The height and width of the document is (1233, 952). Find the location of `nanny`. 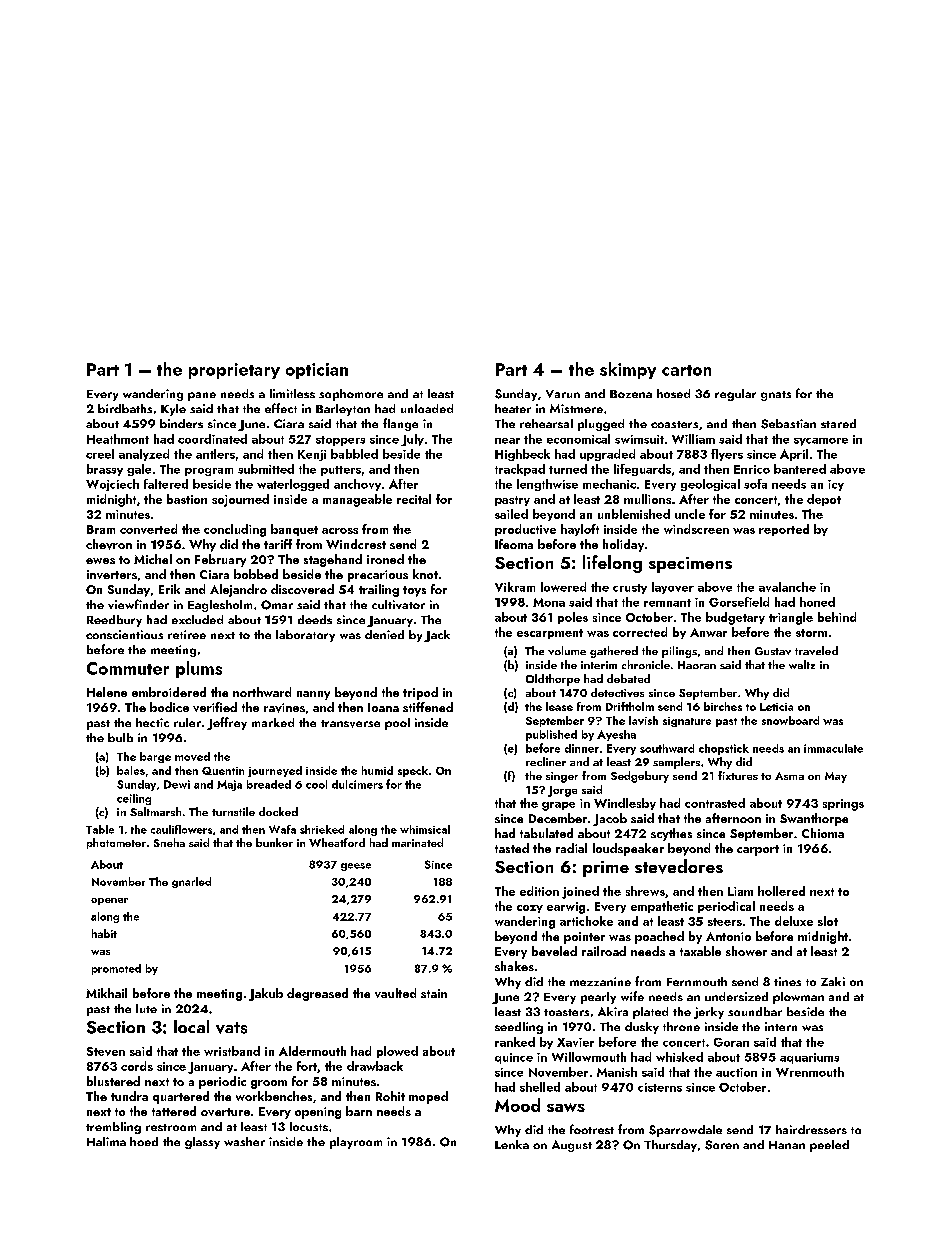

nanny is located at coordinates (313, 695).
